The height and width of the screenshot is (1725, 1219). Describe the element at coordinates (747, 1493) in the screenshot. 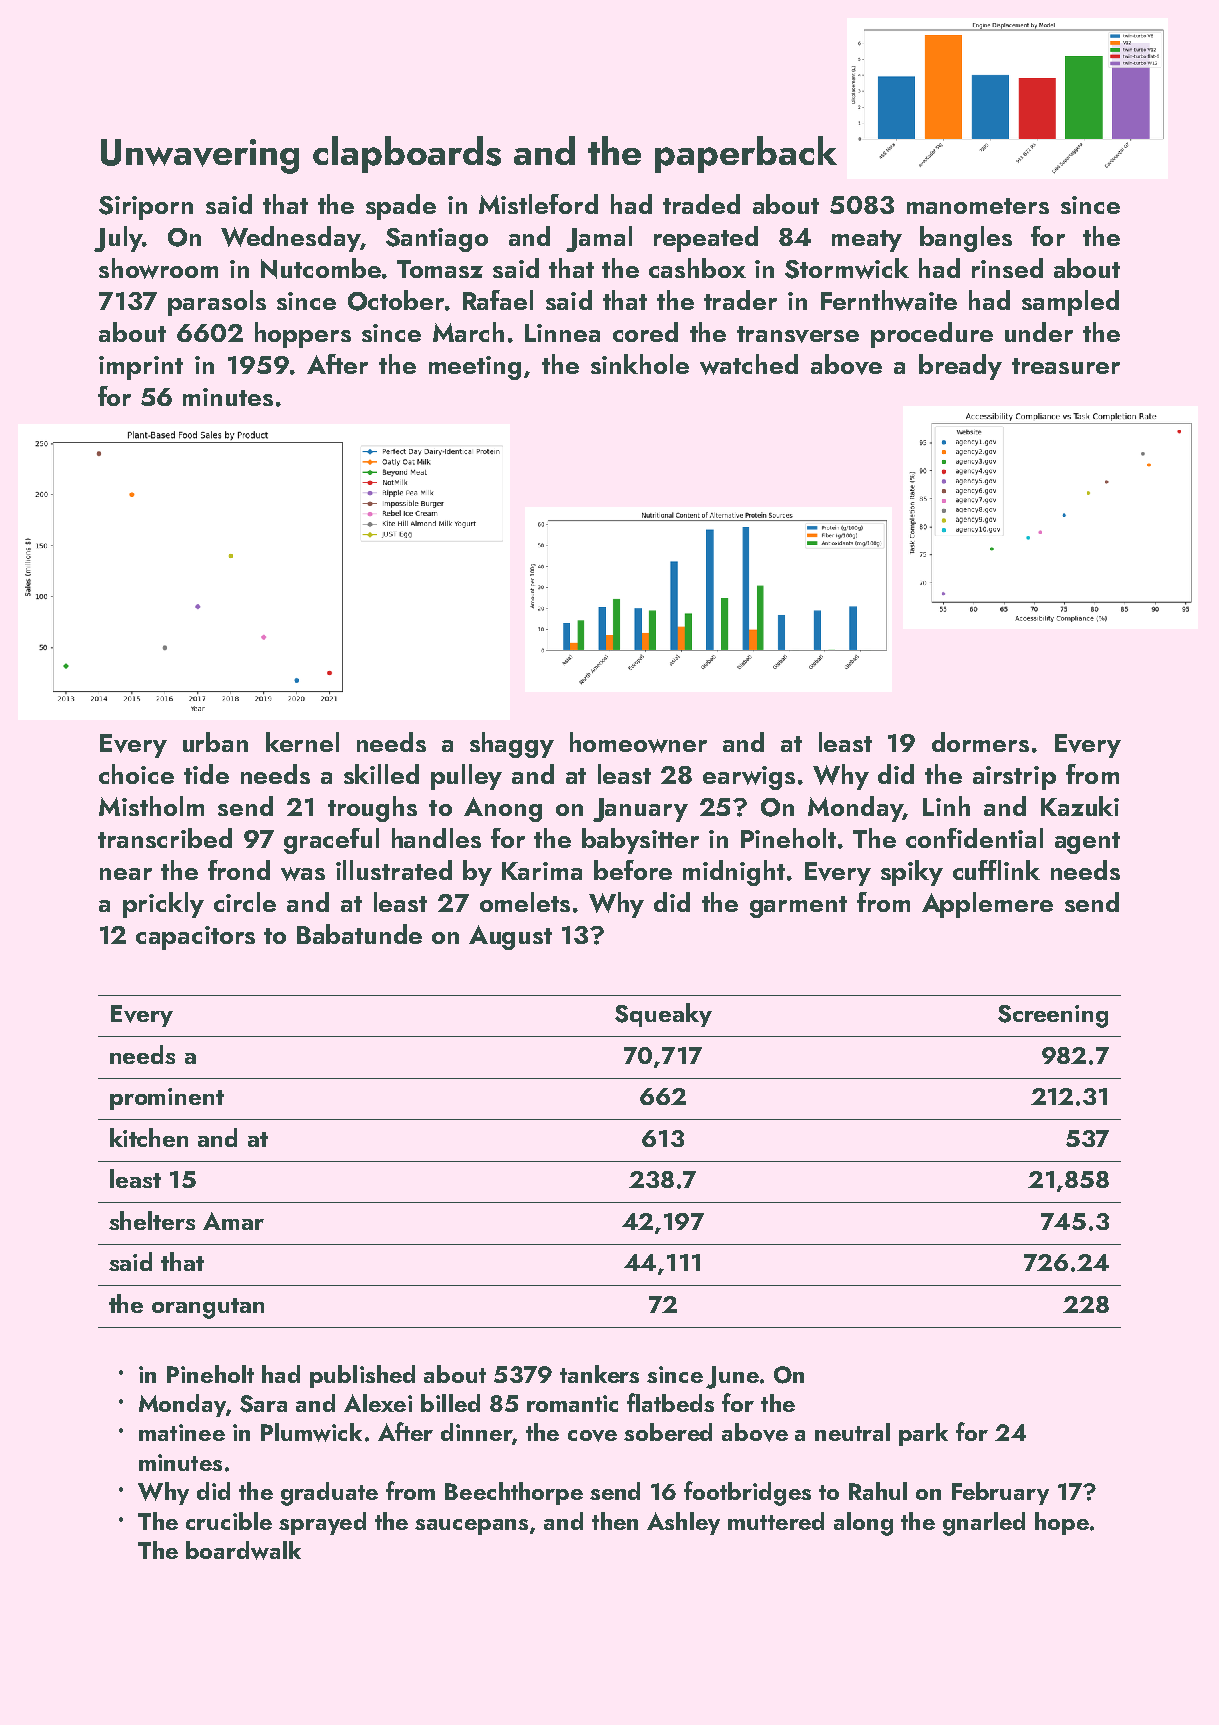

I see `footbridges` at that location.
